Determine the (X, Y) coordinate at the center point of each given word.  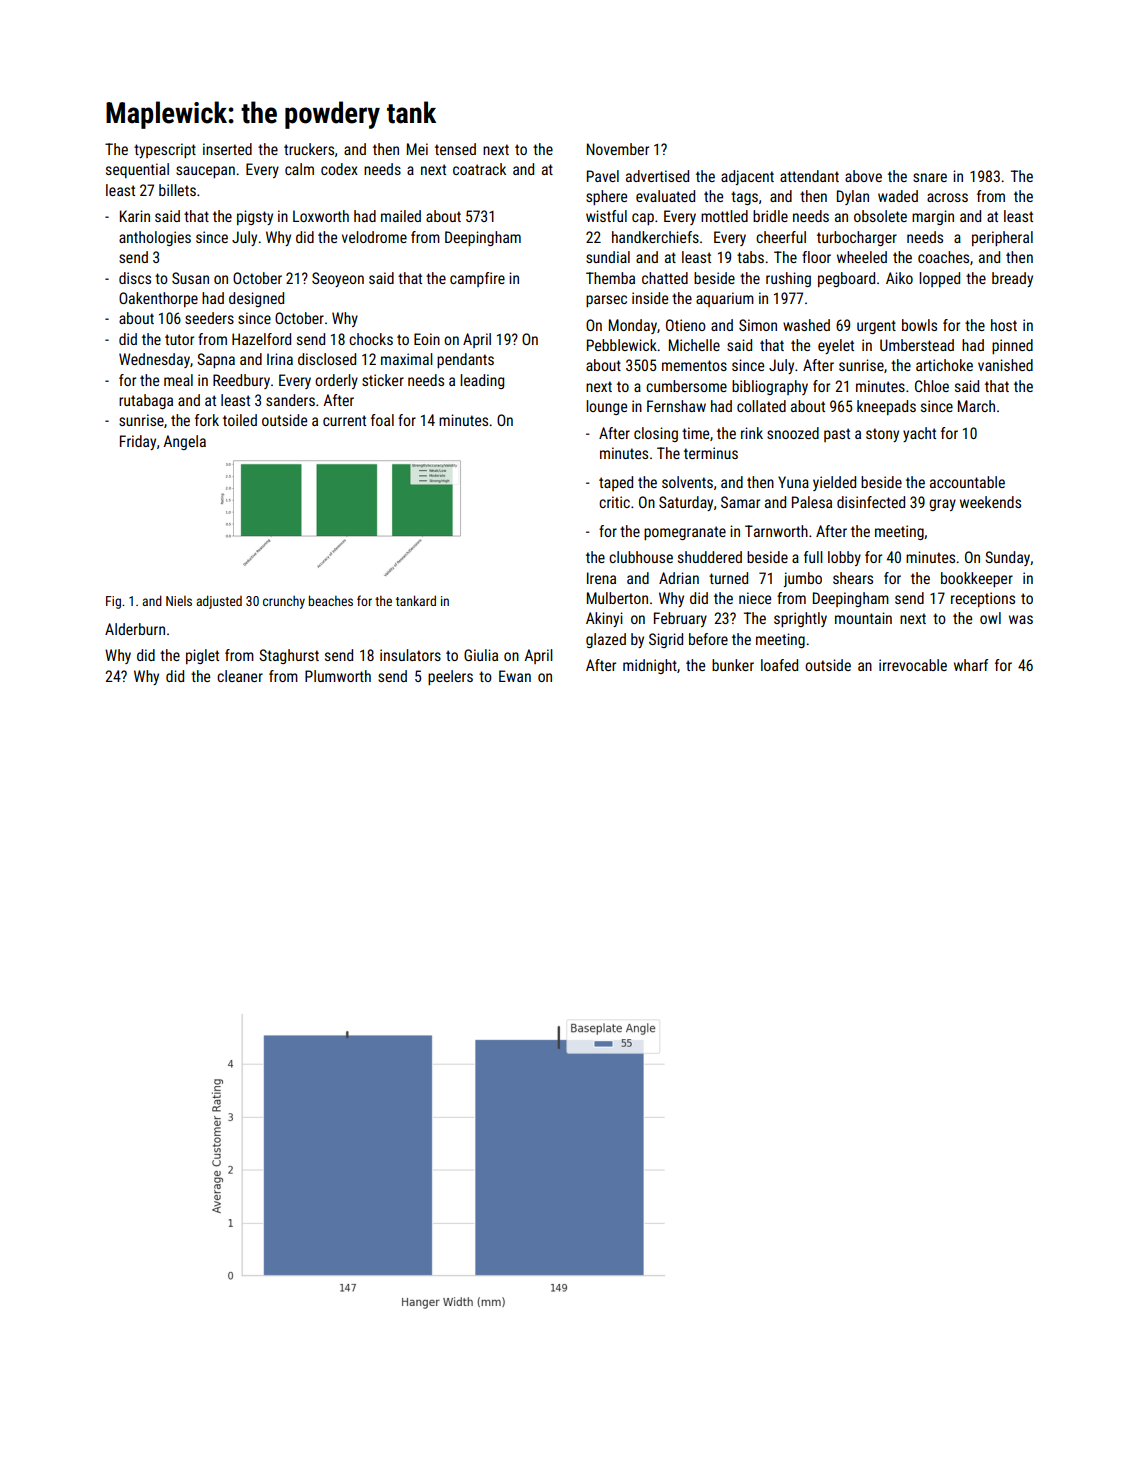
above (863, 176)
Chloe (932, 386)
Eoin (427, 339)
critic (614, 502)
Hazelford (261, 339)
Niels (179, 601)
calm (299, 169)
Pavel (603, 176)
